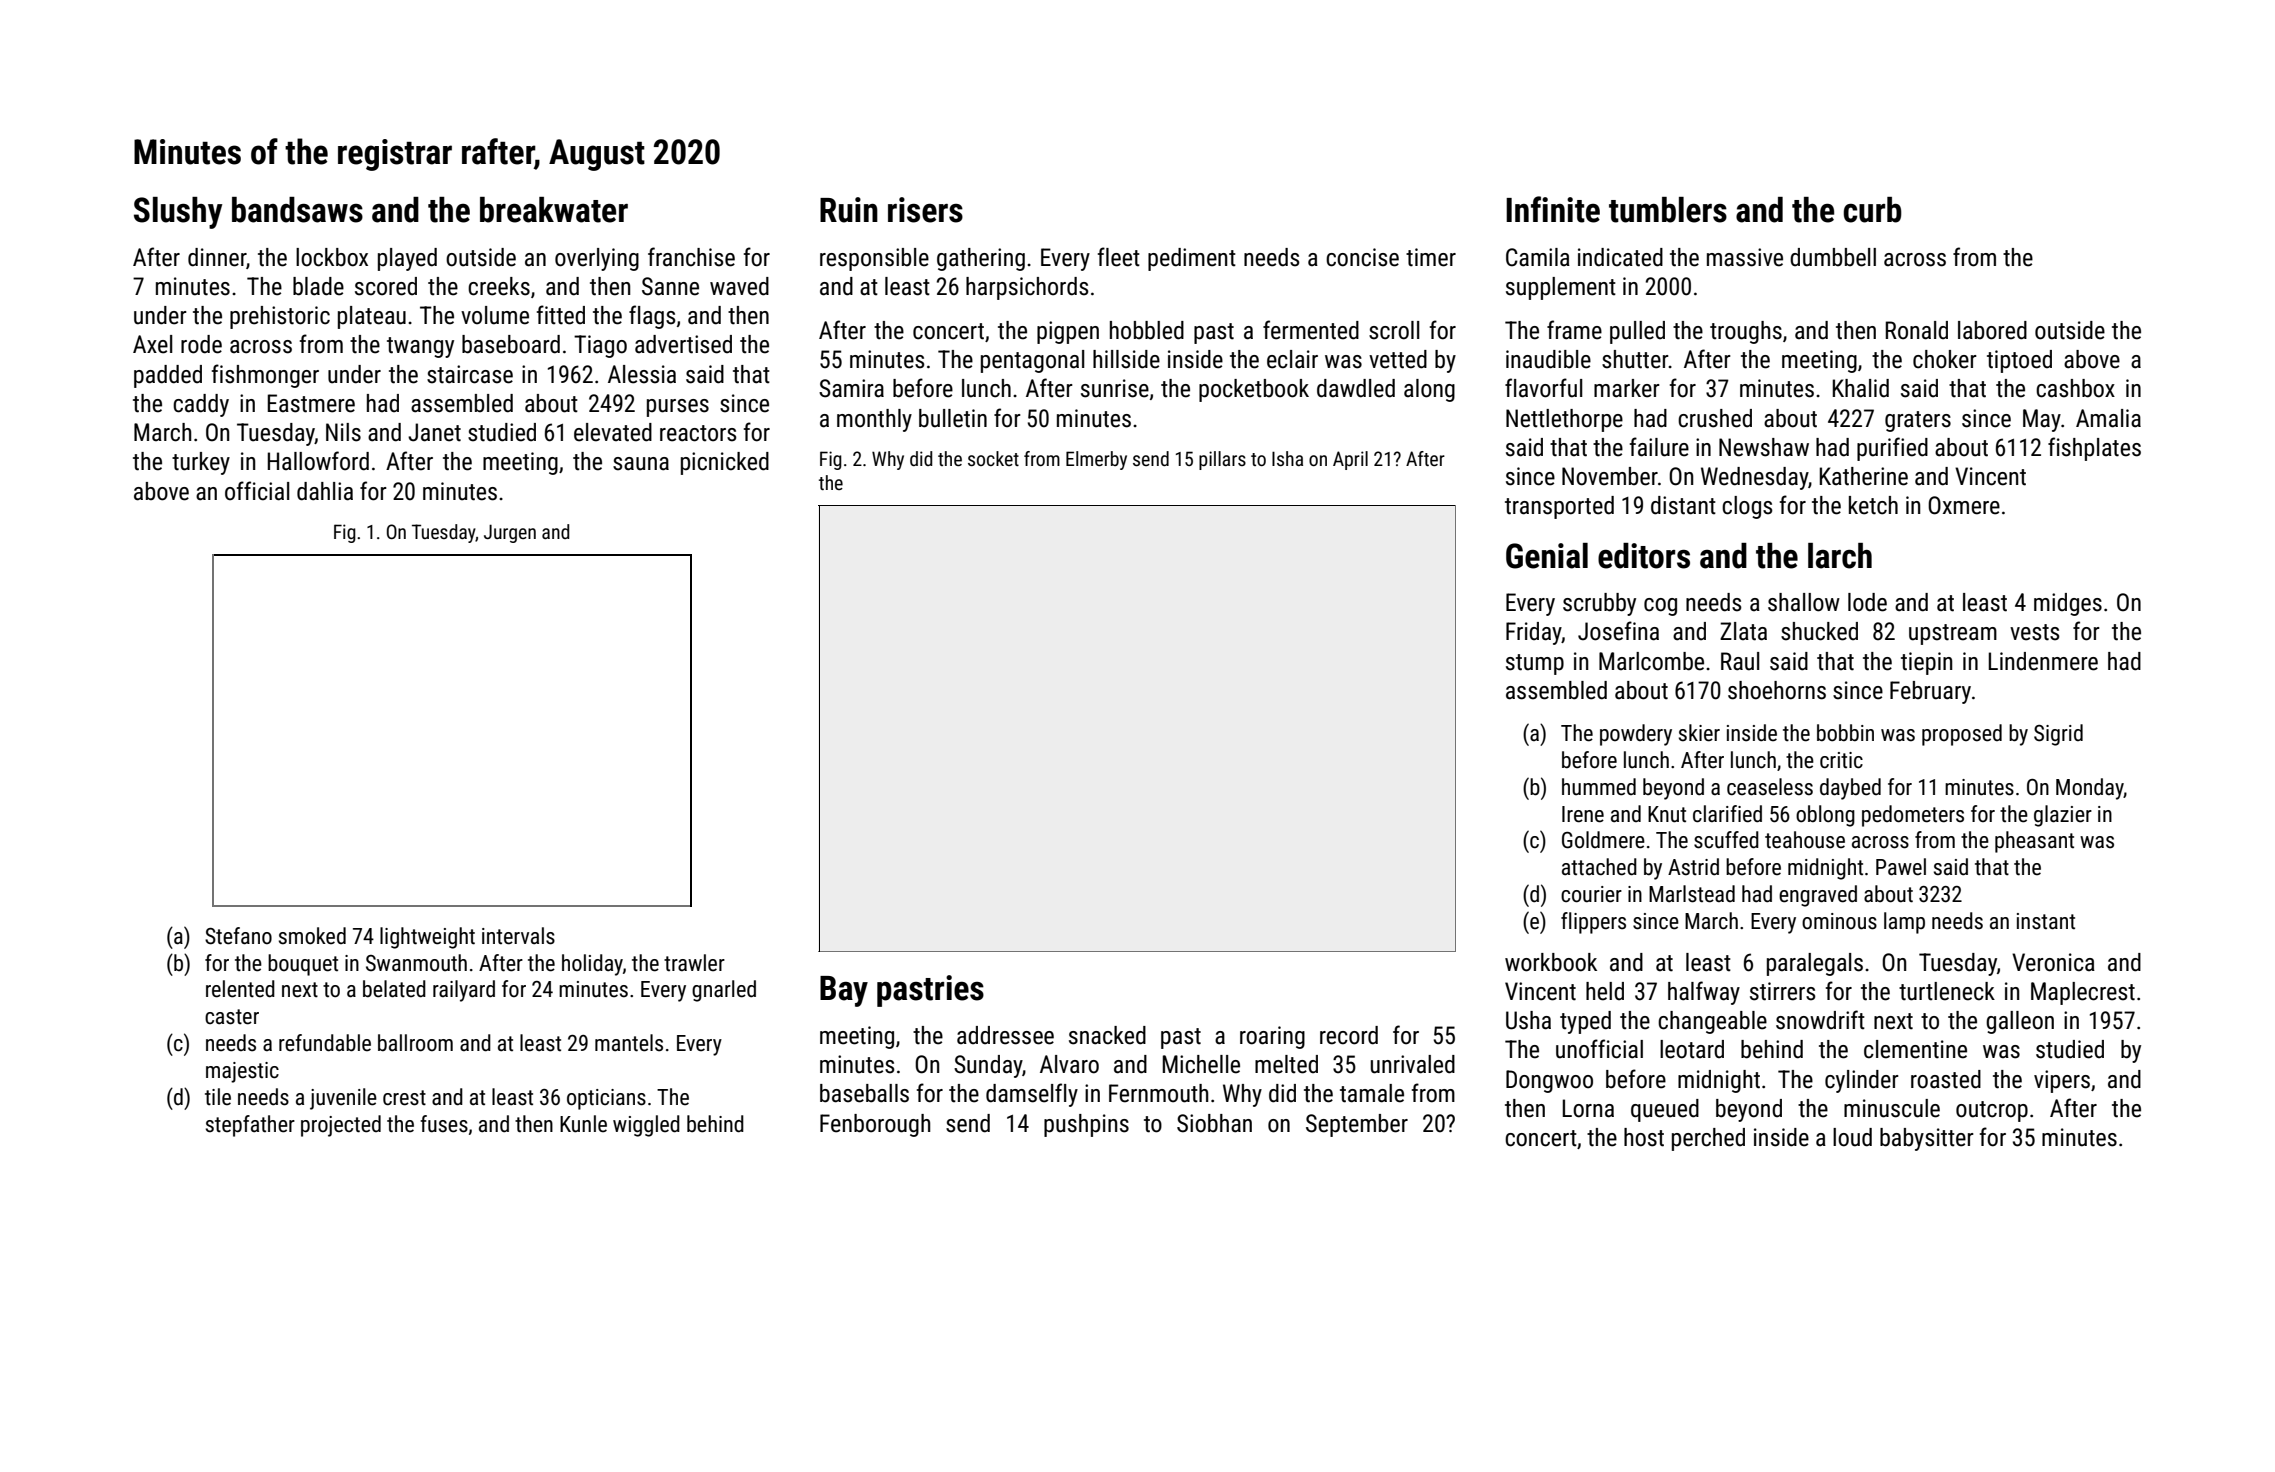 The height and width of the screenshot is (1472, 2275). What do you see at coordinates (2046, 921) in the screenshot?
I see `instant` at bounding box center [2046, 921].
